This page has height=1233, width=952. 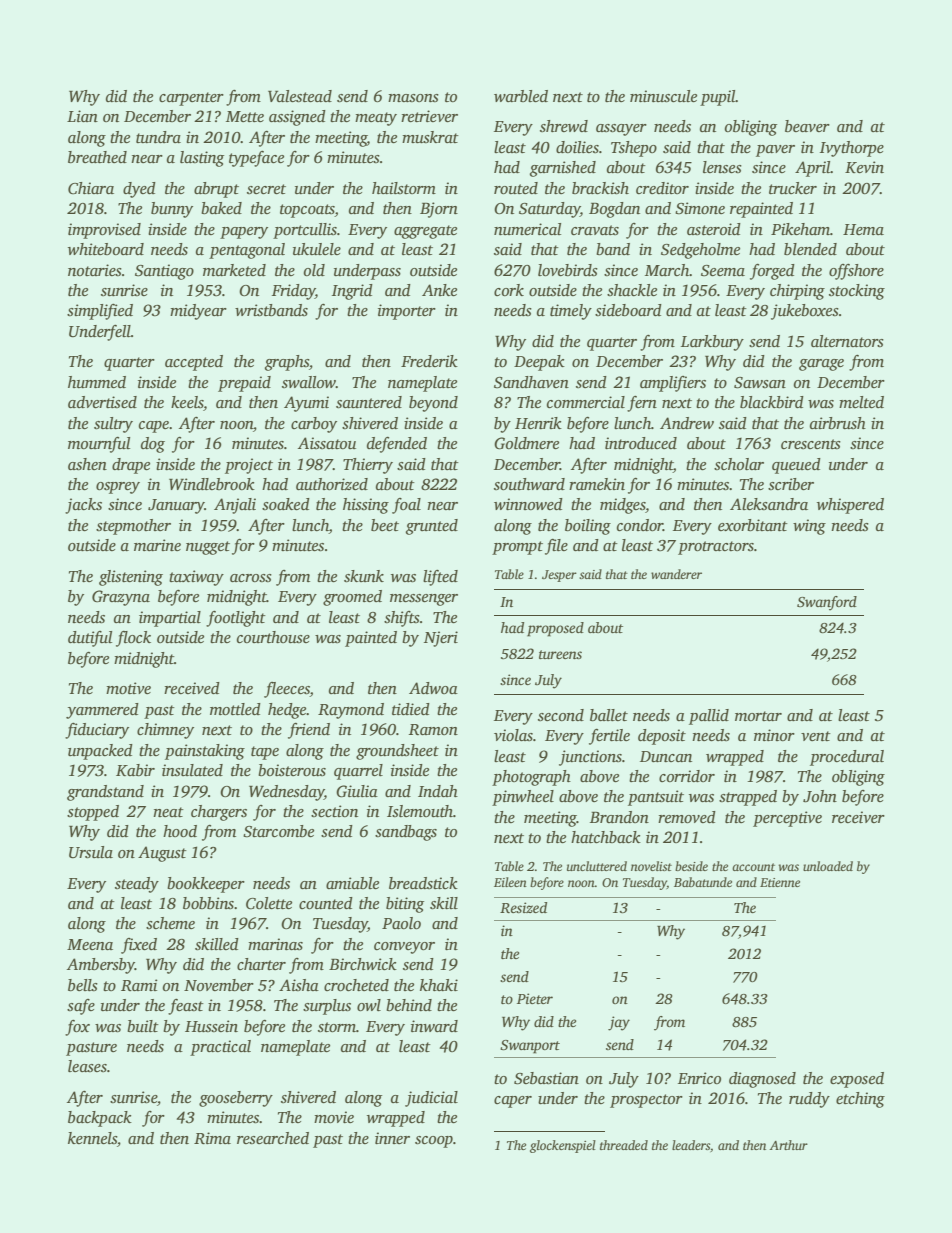 What do you see at coordinates (739, 464) in the page?
I see `scholar` at bounding box center [739, 464].
